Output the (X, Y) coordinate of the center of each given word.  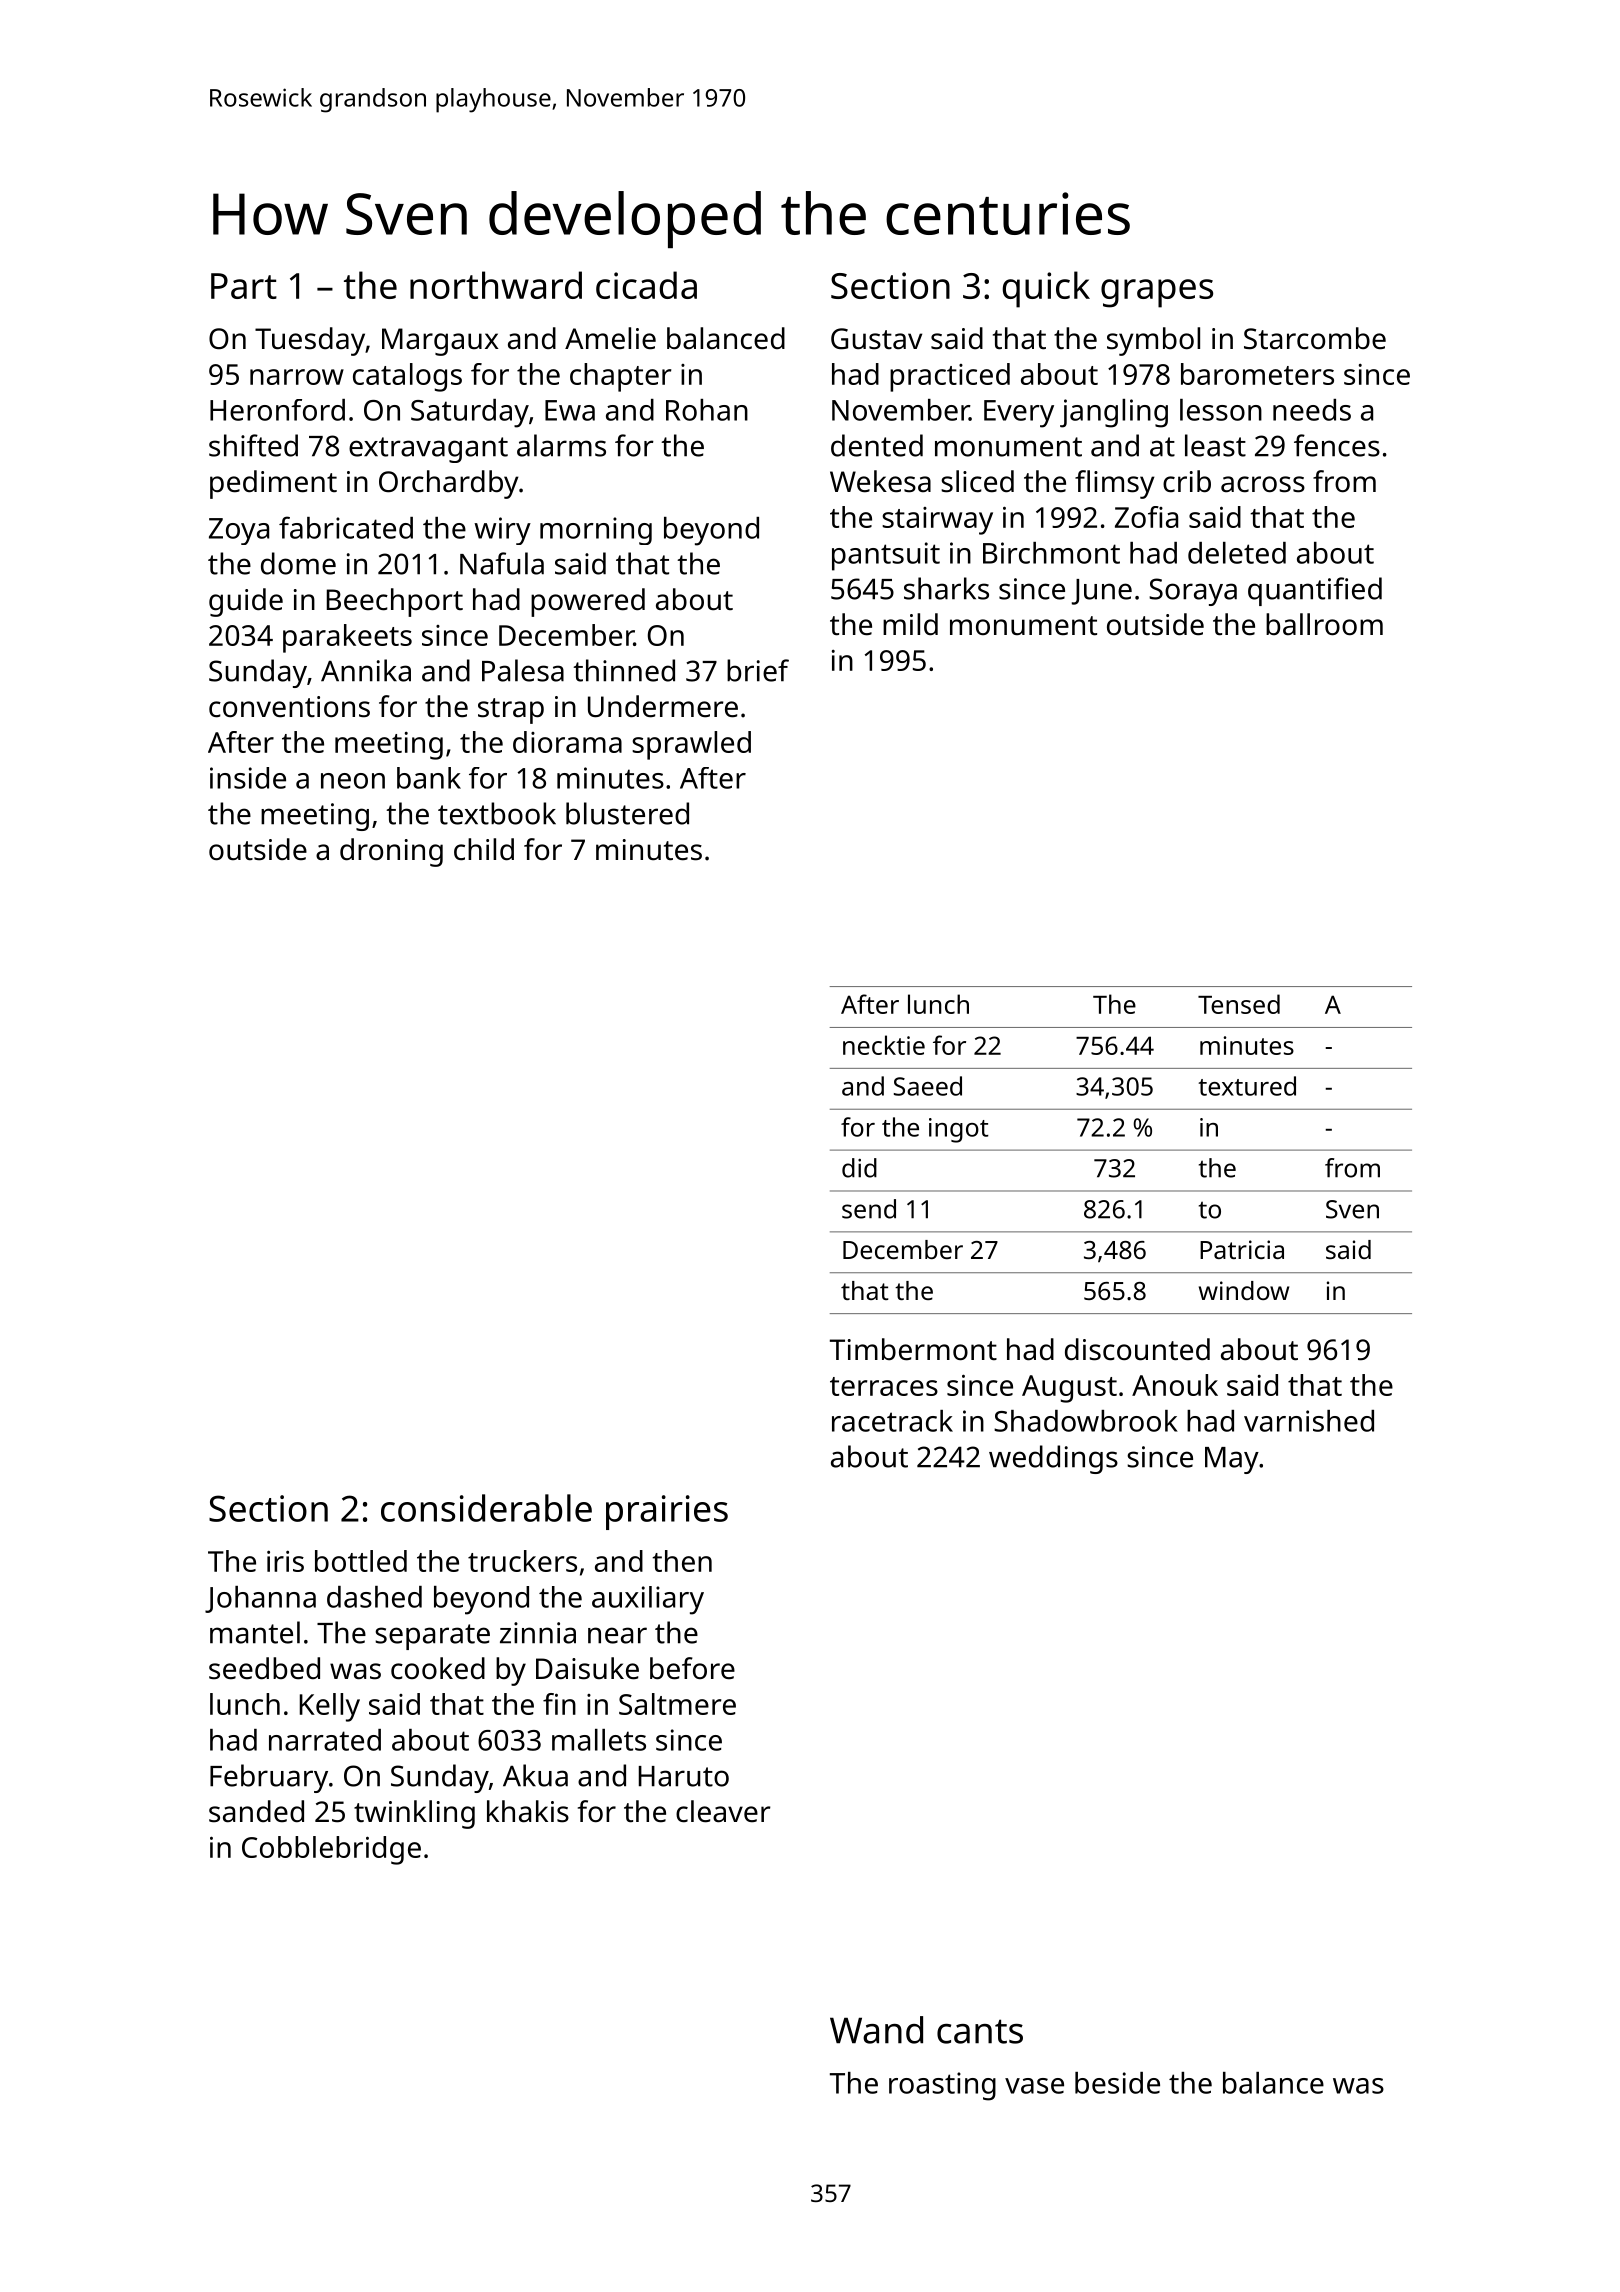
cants (980, 2031)
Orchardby (449, 484)
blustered (627, 813)
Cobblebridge (331, 1850)
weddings (1053, 1459)
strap (511, 711)
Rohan (707, 410)
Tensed (1239, 1004)
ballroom (1324, 624)
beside (1117, 2083)
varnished (1309, 1421)
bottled (361, 1561)
